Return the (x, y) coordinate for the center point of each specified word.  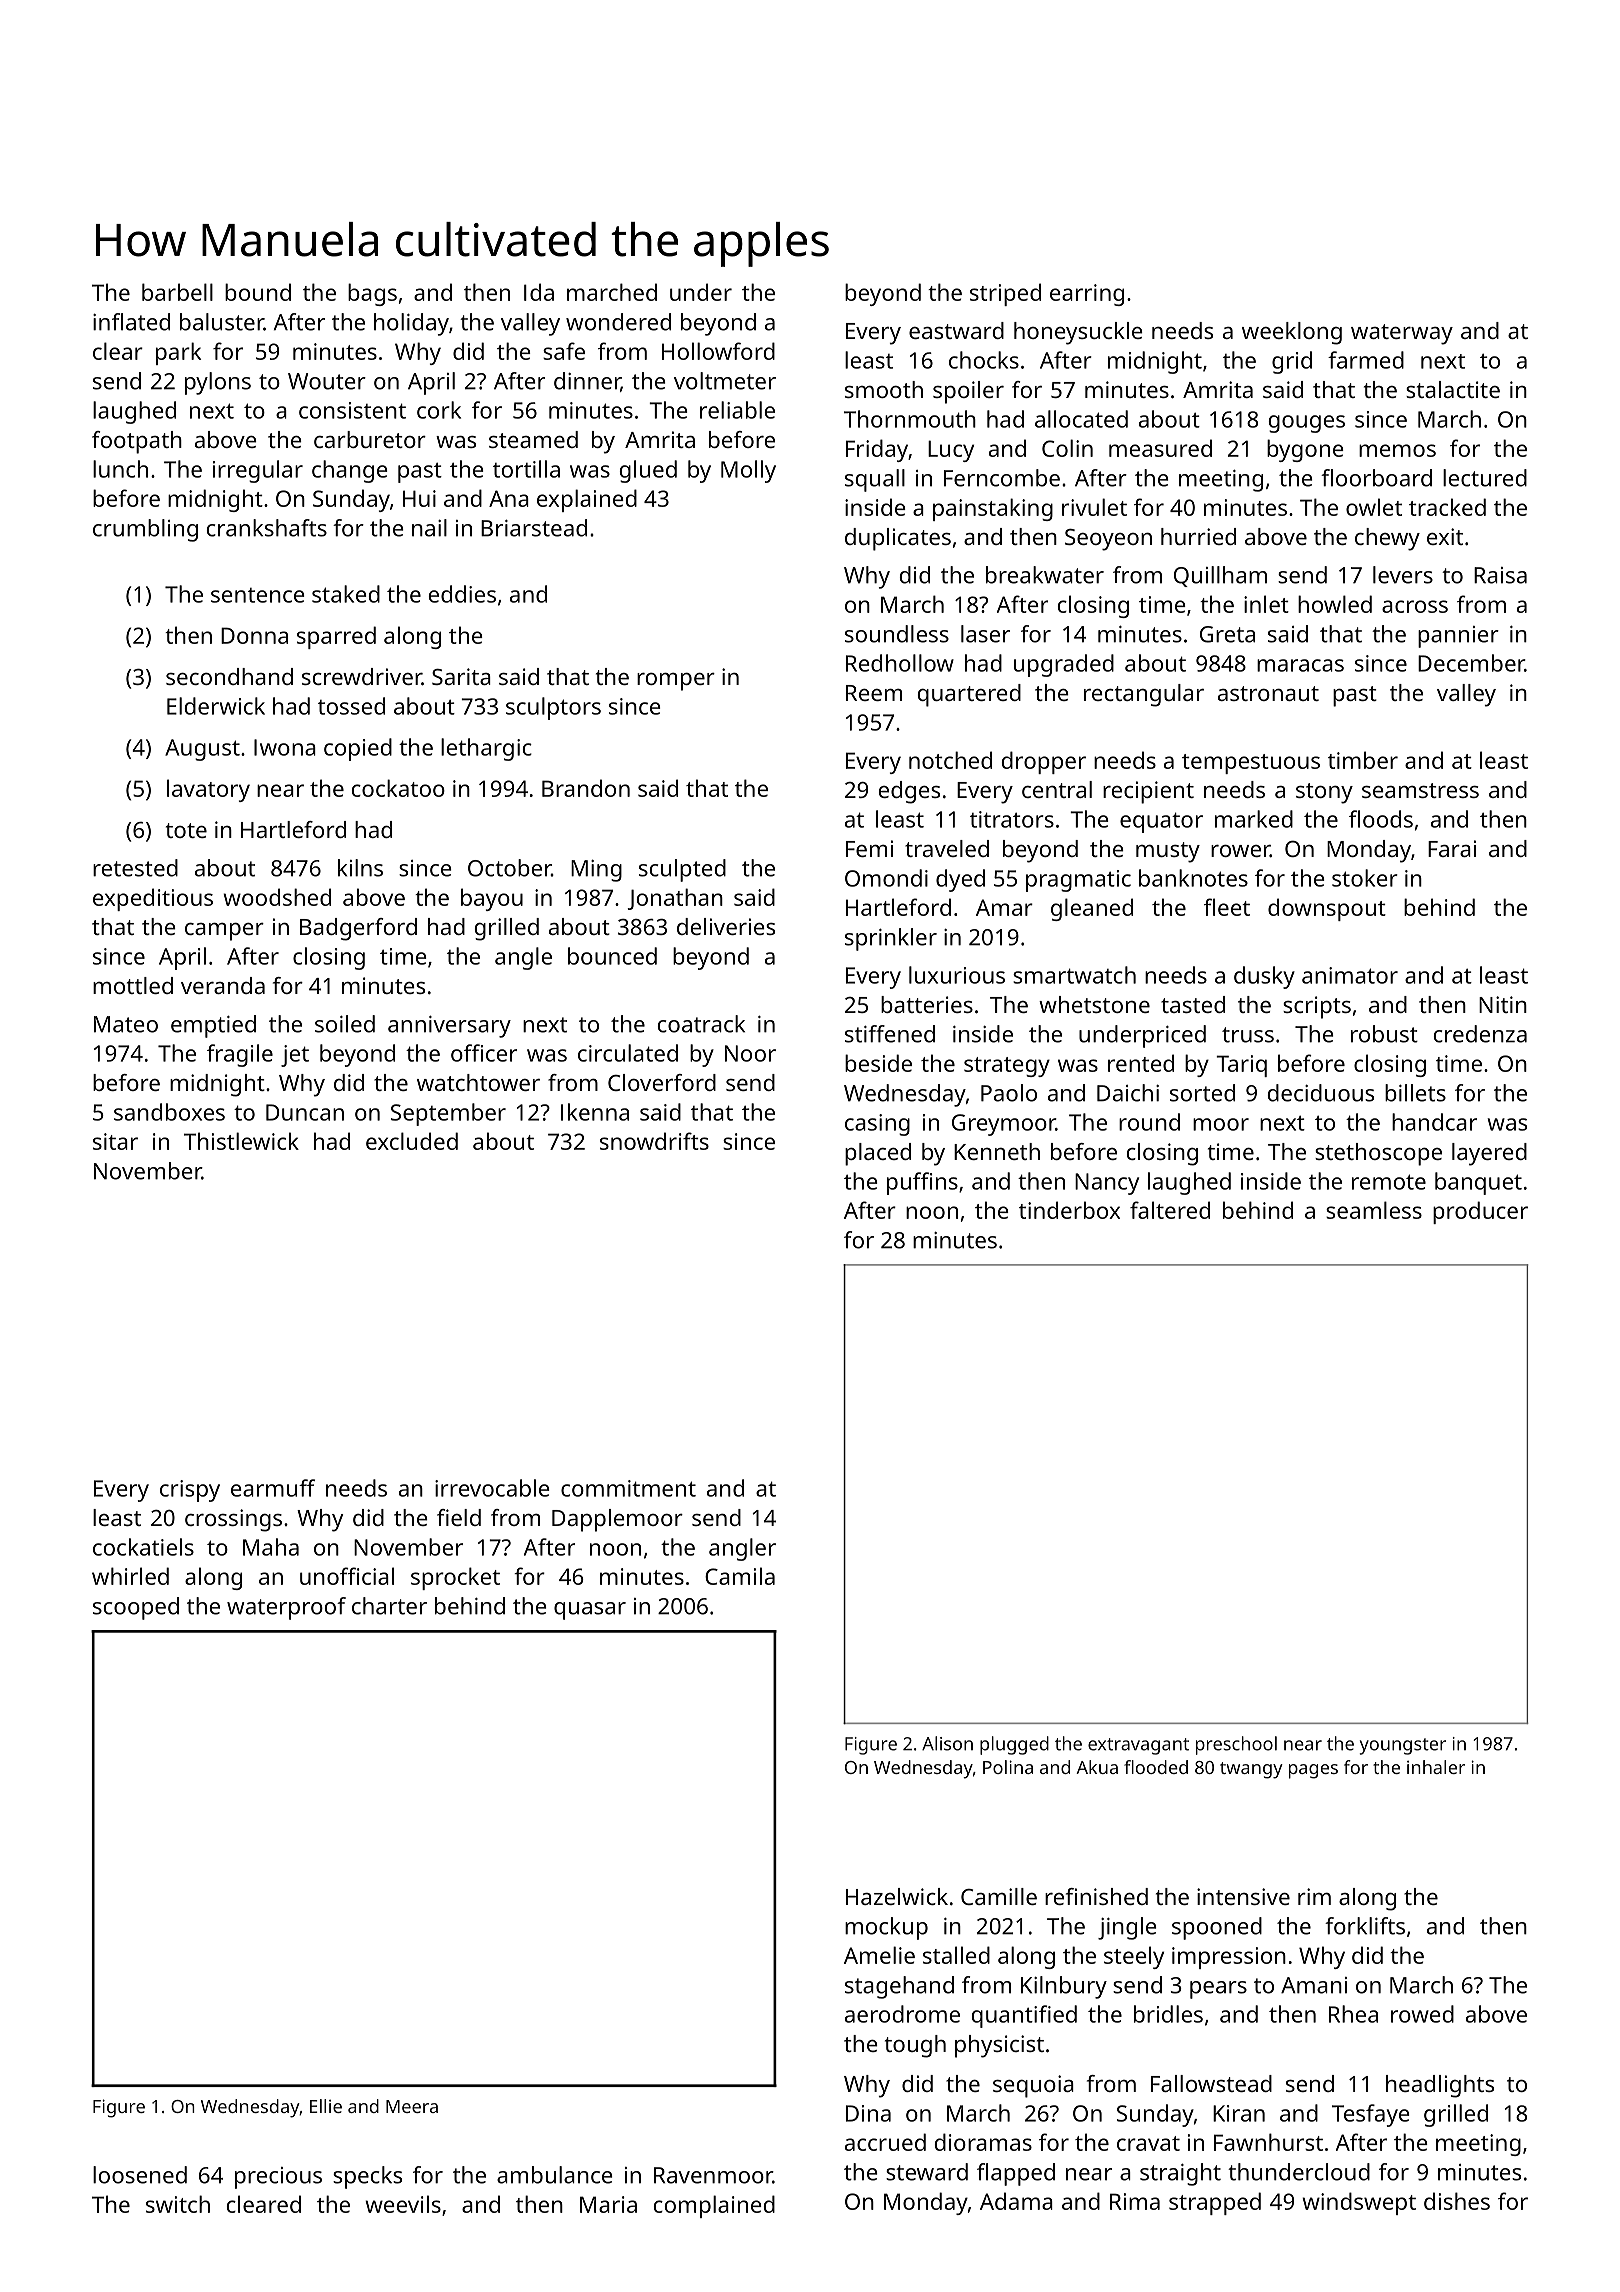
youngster (1403, 1746)
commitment (628, 1488)
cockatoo (398, 788)
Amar (1004, 907)
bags (372, 294)
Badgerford (358, 929)
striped (1005, 294)
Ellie (326, 2106)
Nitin (1503, 1004)
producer (1480, 1212)
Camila (740, 1576)
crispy (190, 1491)
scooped (136, 1608)
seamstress (1420, 790)
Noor (750, 1053)
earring (1087, 295)
